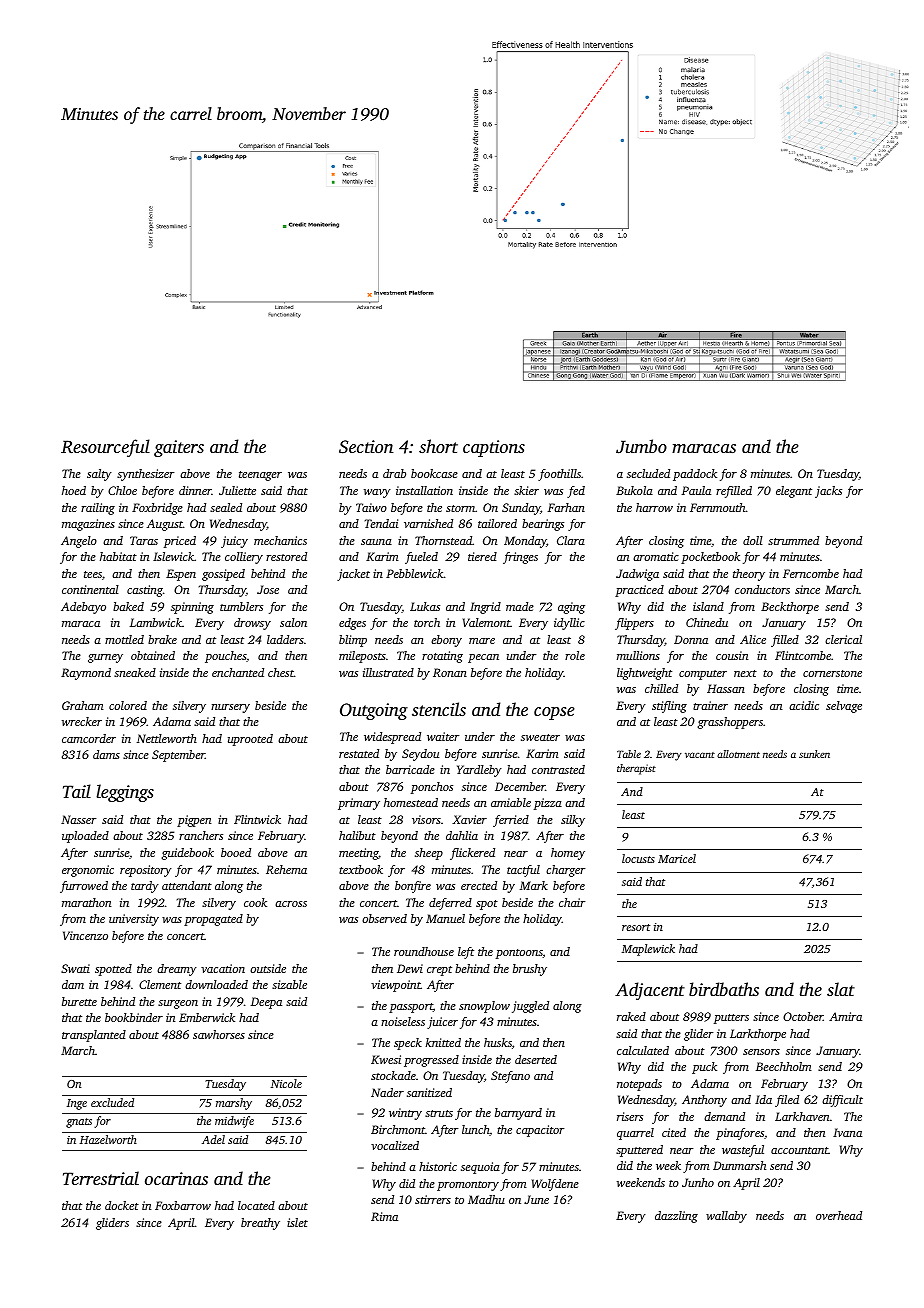 This screenshot has height=1308, width=924. I want to click on Jumbo, so click(641, 446).
